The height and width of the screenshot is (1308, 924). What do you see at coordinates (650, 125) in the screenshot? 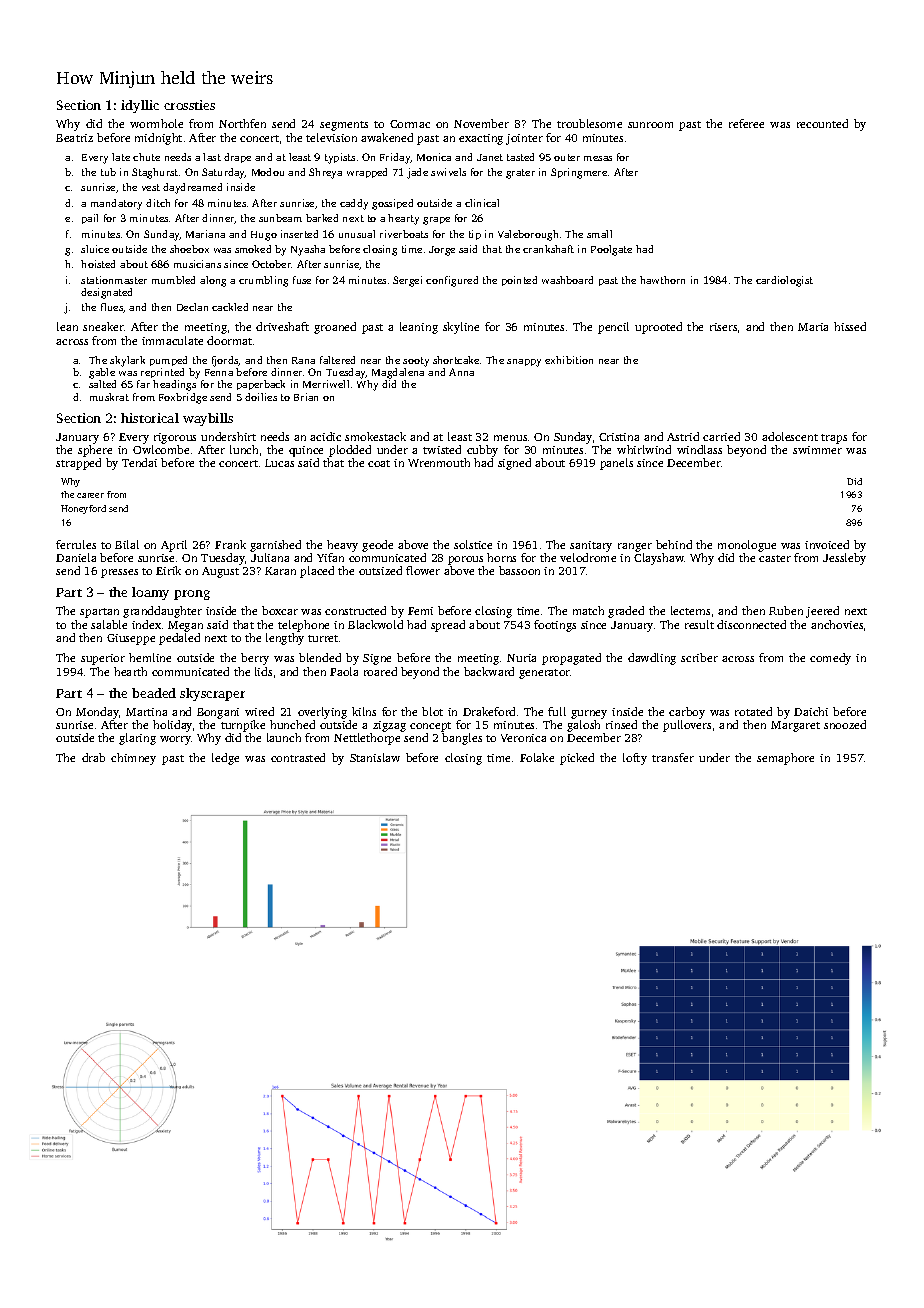
I see `sunroom` at bounding box center [650, 125].
